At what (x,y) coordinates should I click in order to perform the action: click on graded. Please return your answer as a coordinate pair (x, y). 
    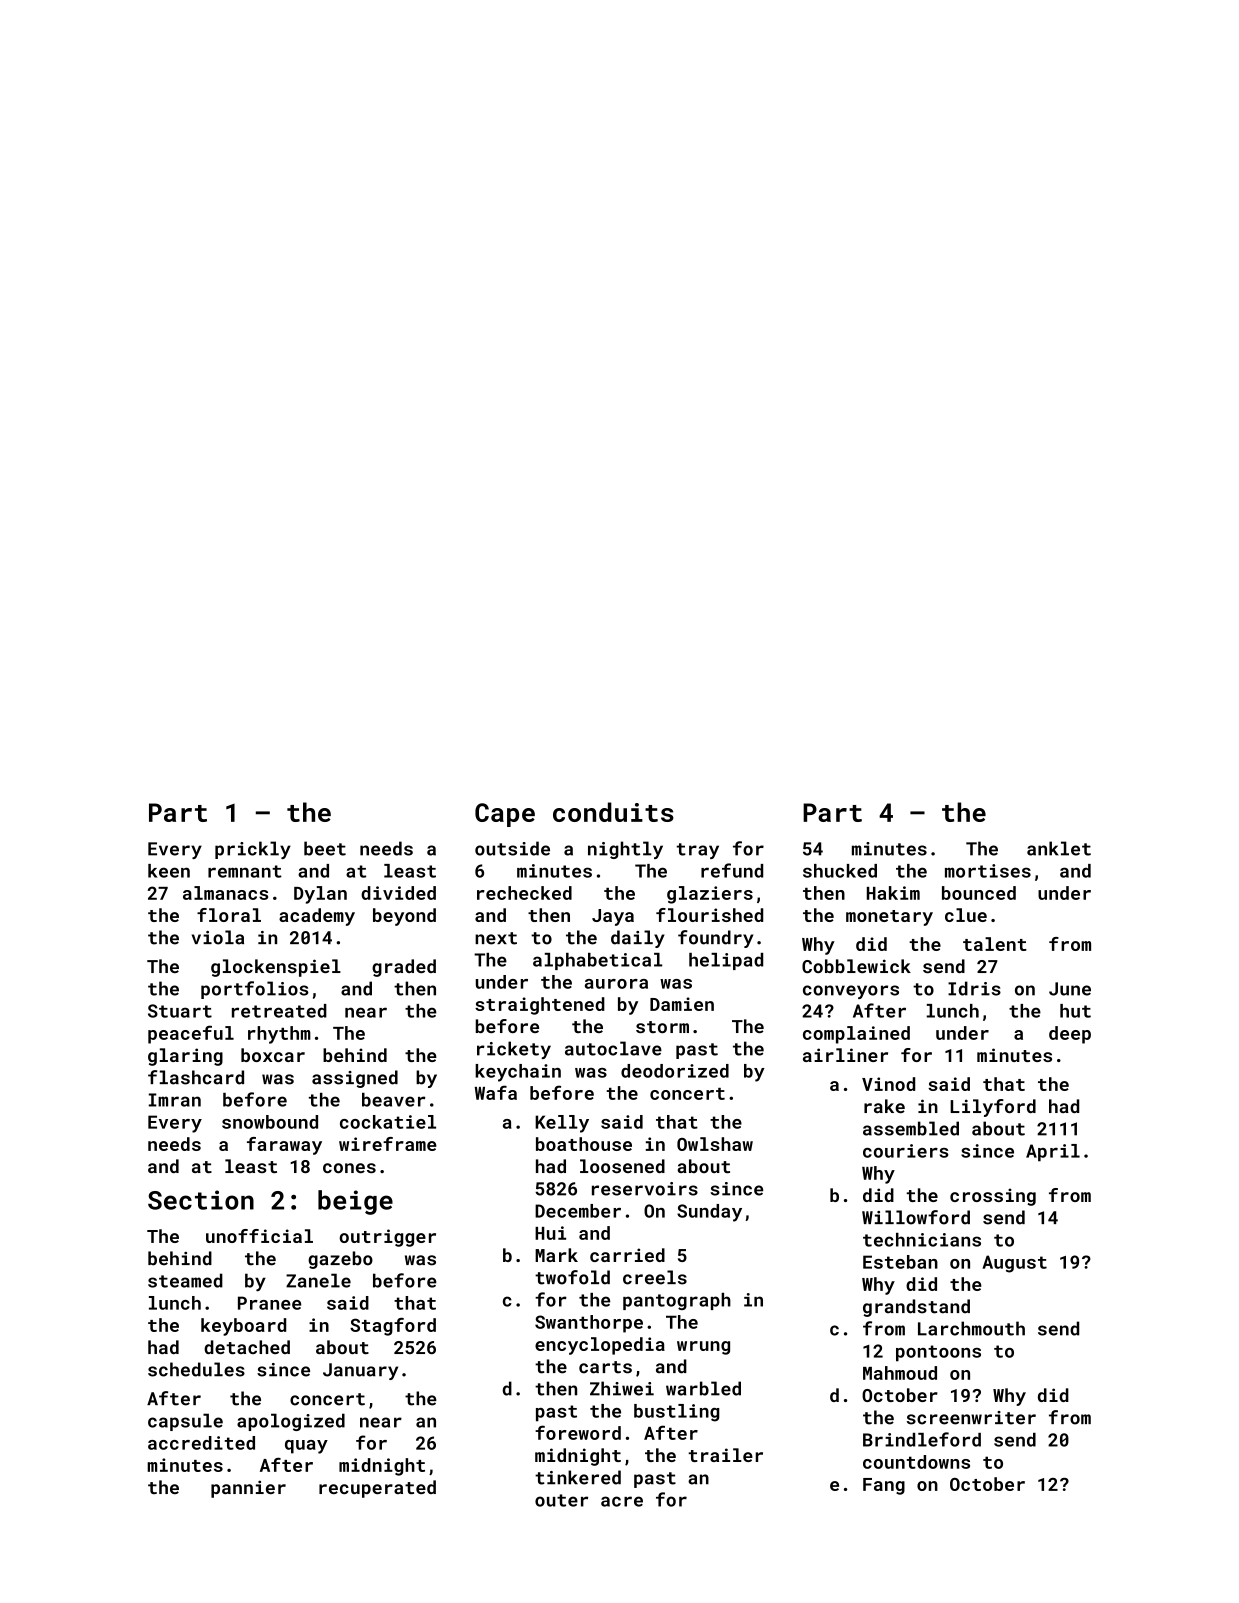
    Looking at the image, I should click on (404, 968).
